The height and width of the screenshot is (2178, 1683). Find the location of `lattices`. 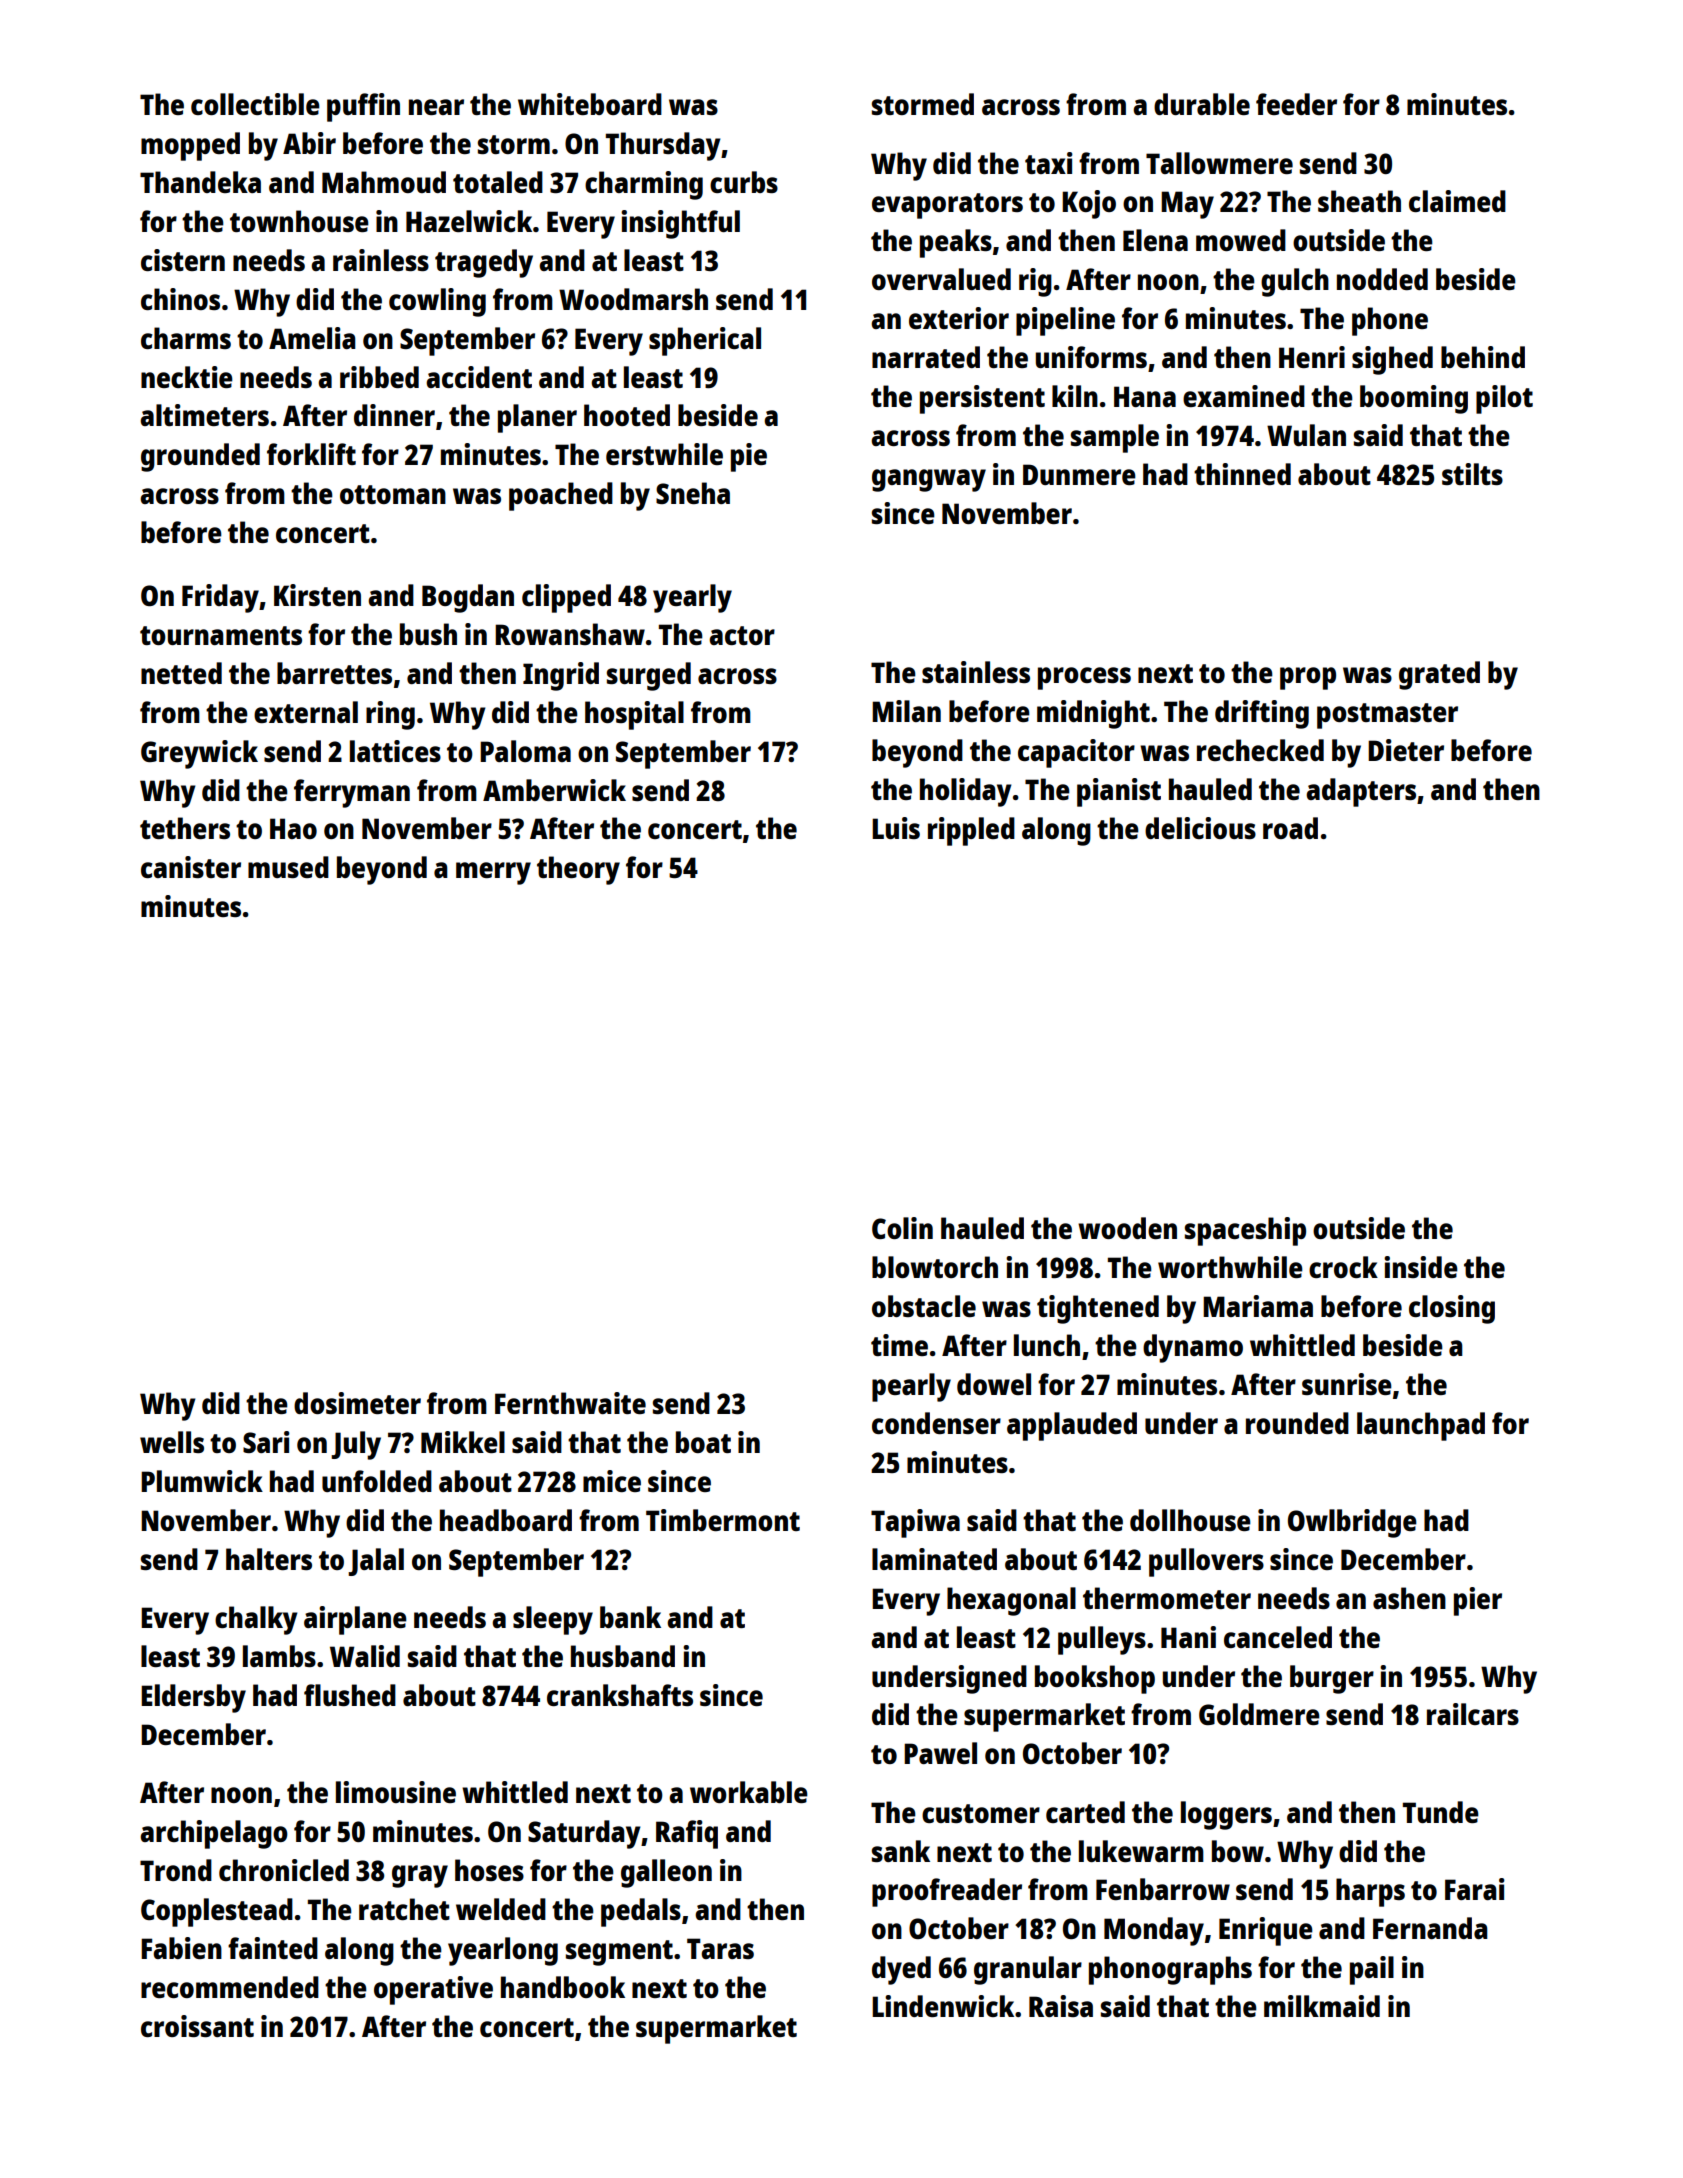

lattices is located at coordinates (395, 751).
